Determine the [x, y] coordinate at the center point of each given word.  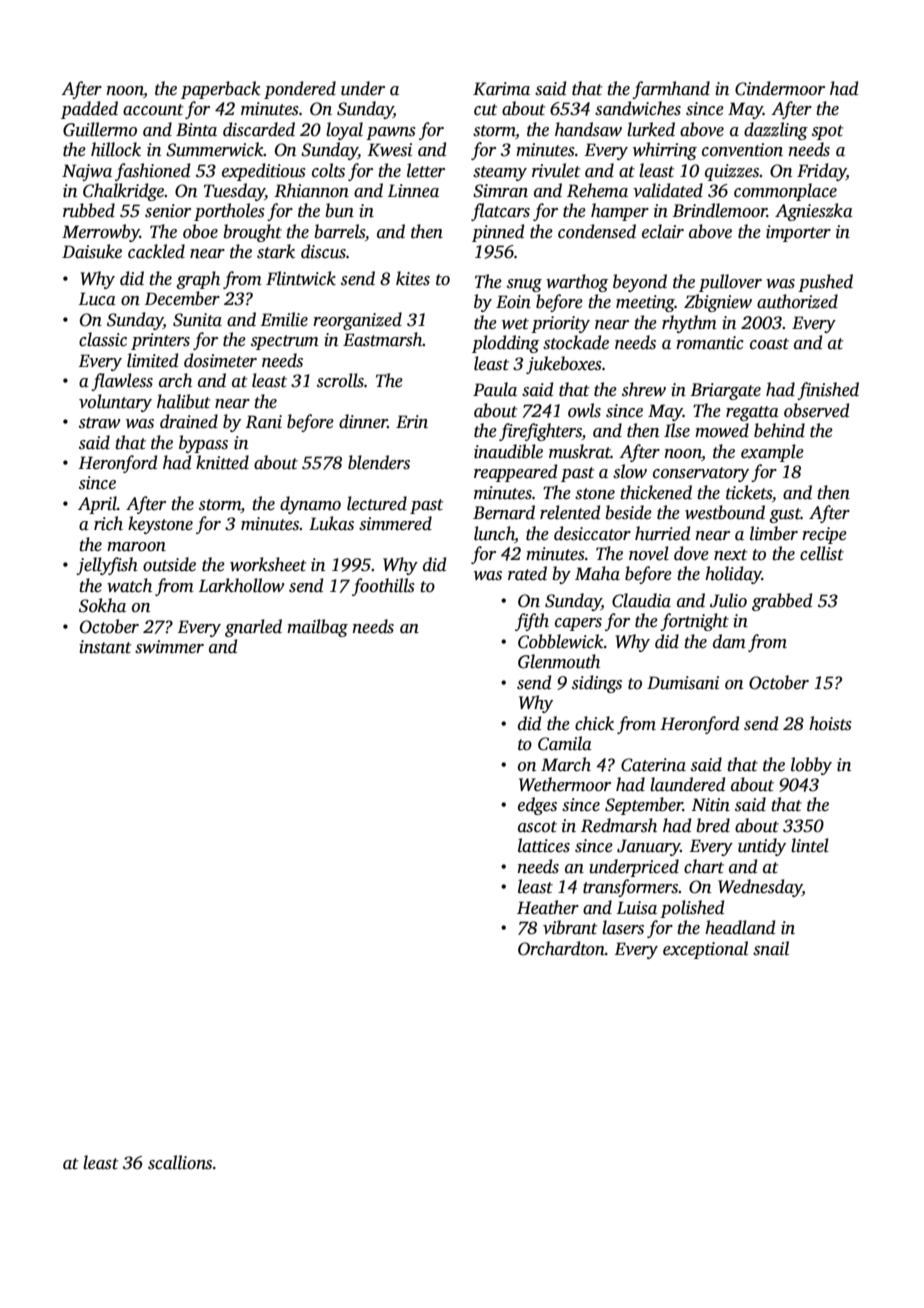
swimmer [169, 647]
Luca [97, 299]
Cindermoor [780, 88]
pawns [391, 133]
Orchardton [561, 948]
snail [771, 948]
